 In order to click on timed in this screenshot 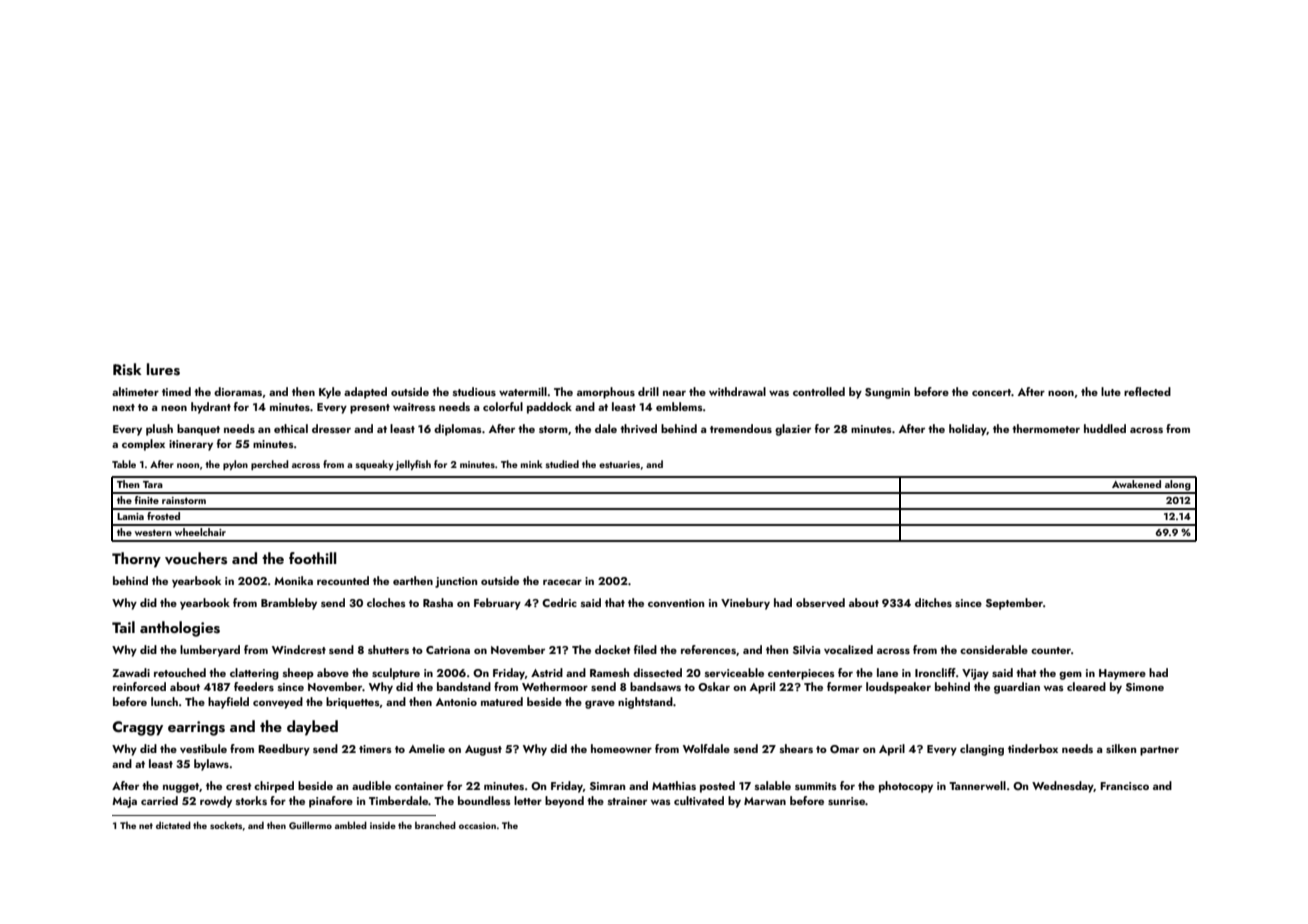, I will do `click(176, 391)`.
